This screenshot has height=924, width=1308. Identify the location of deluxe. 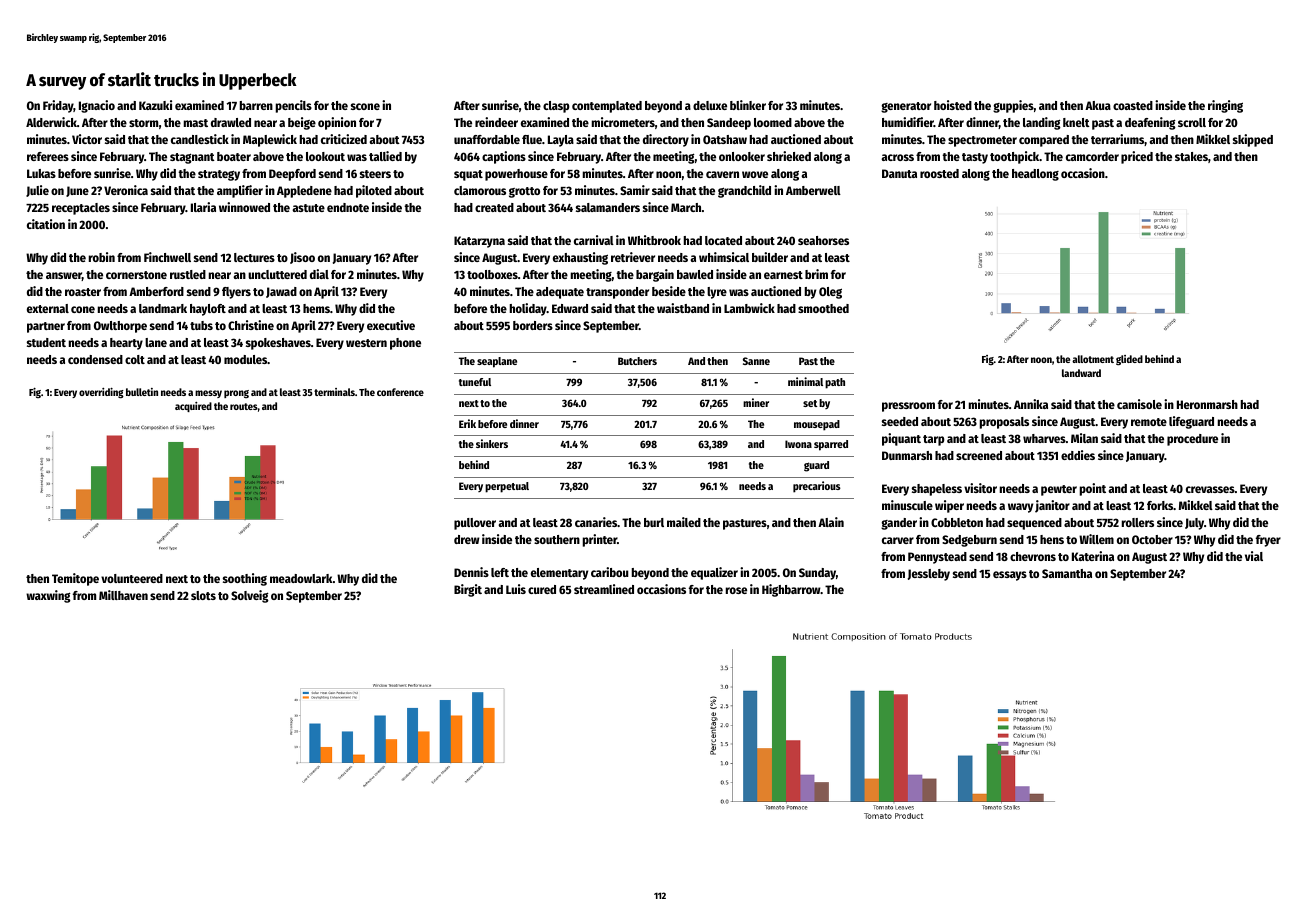
(710, 105).
